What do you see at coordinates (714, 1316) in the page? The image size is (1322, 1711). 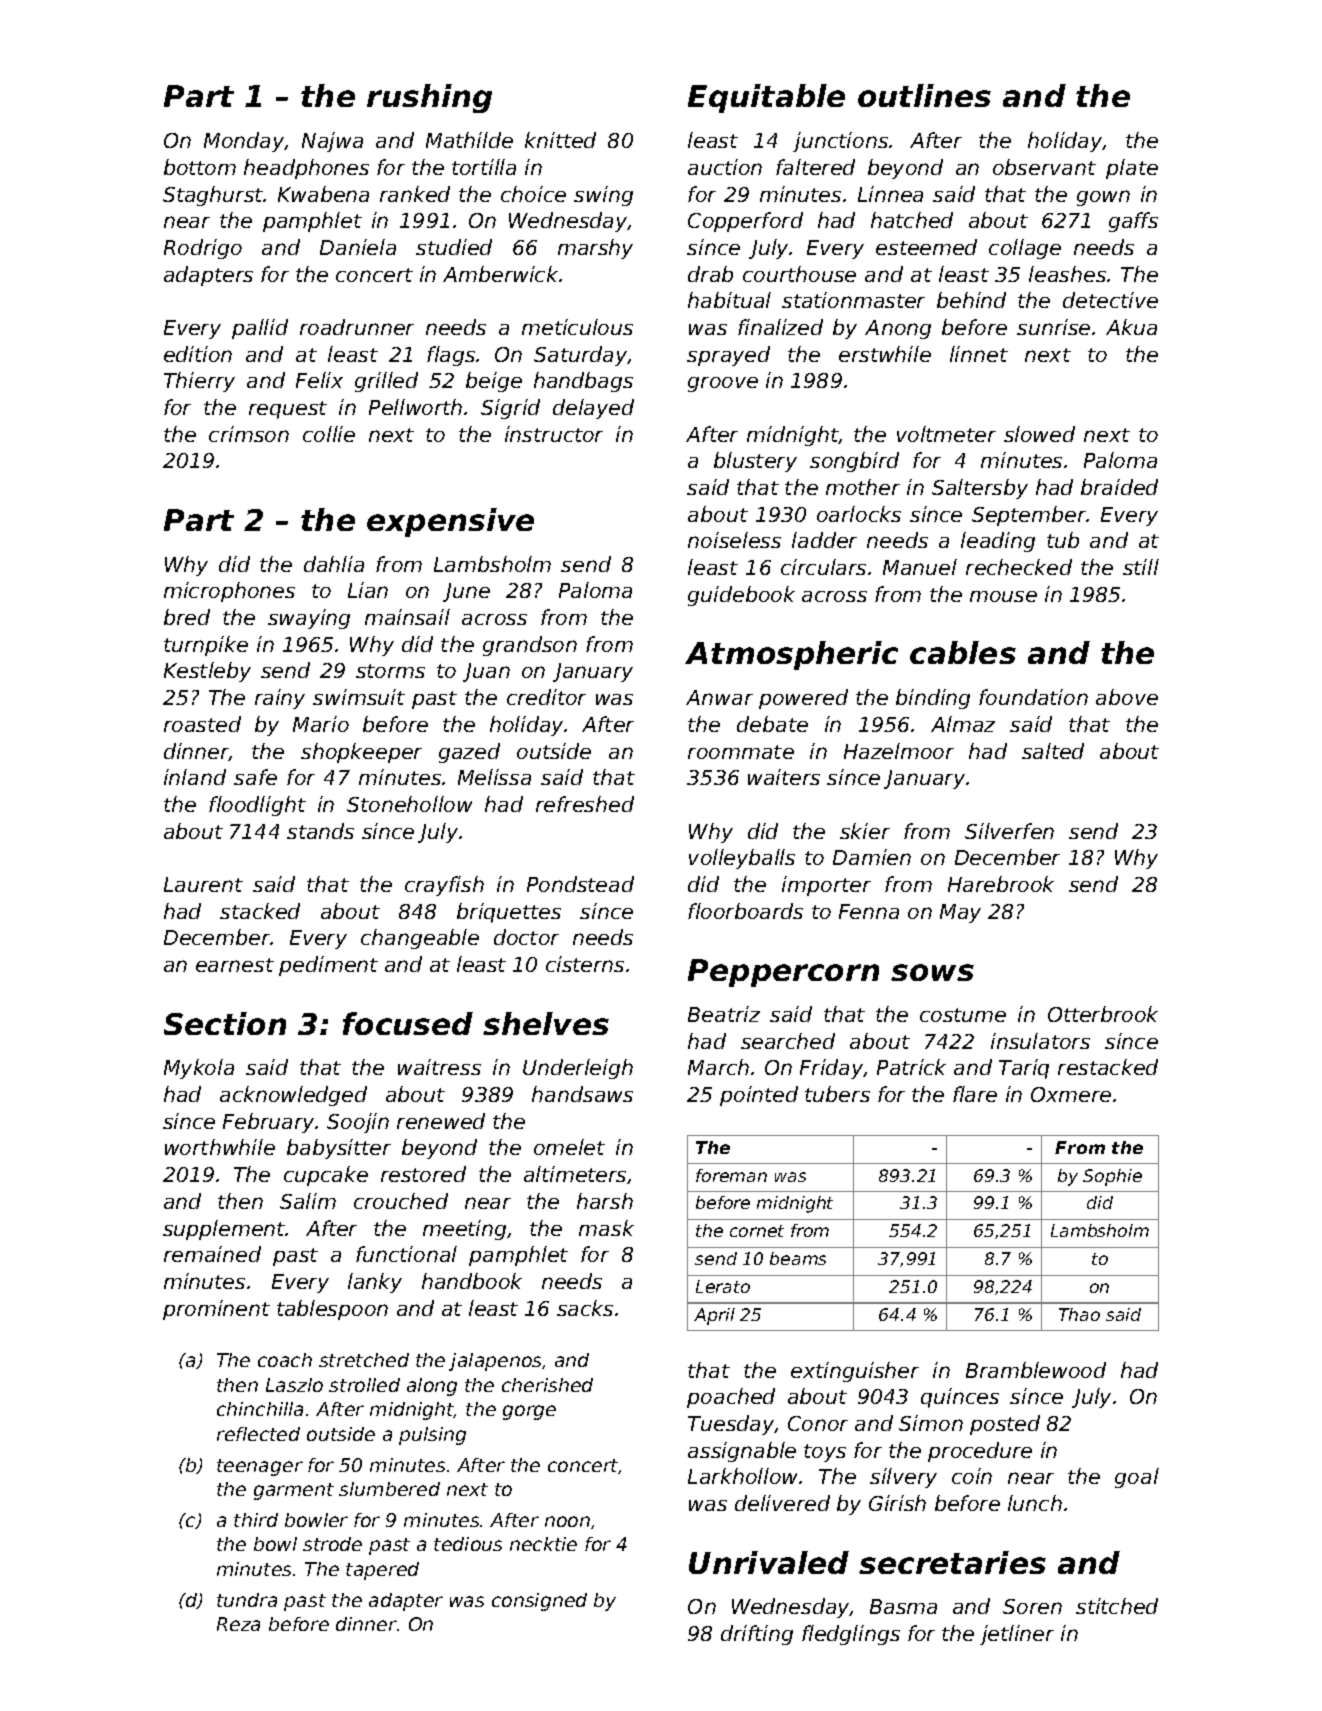 I see `April` at bounding box center [714, 1316].
